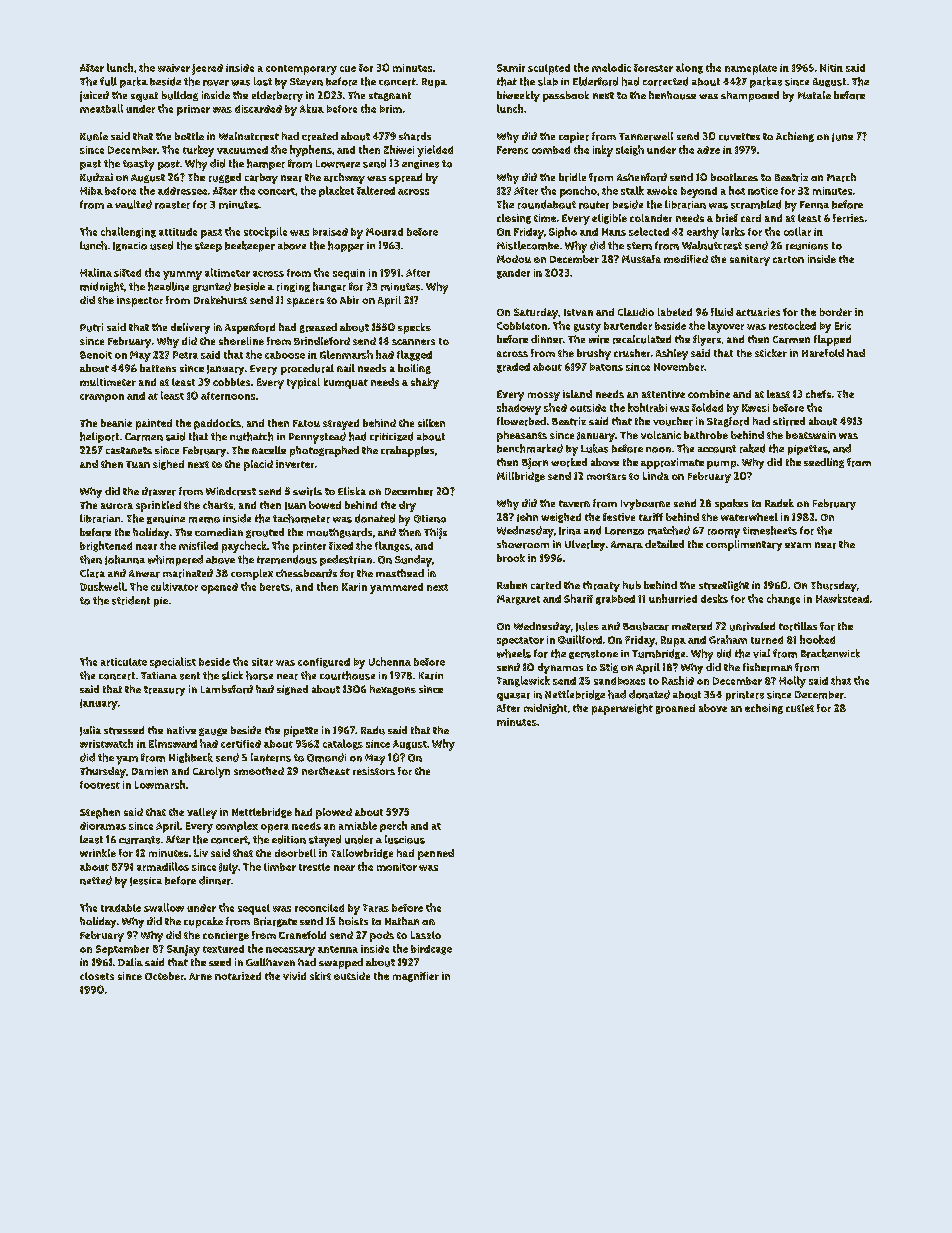 This screenshot has width=952, height=1233. What do you see at coordinates (658, 654) in the screenshot?
I see `Turnbridge` at bounding box center [658, 654].
